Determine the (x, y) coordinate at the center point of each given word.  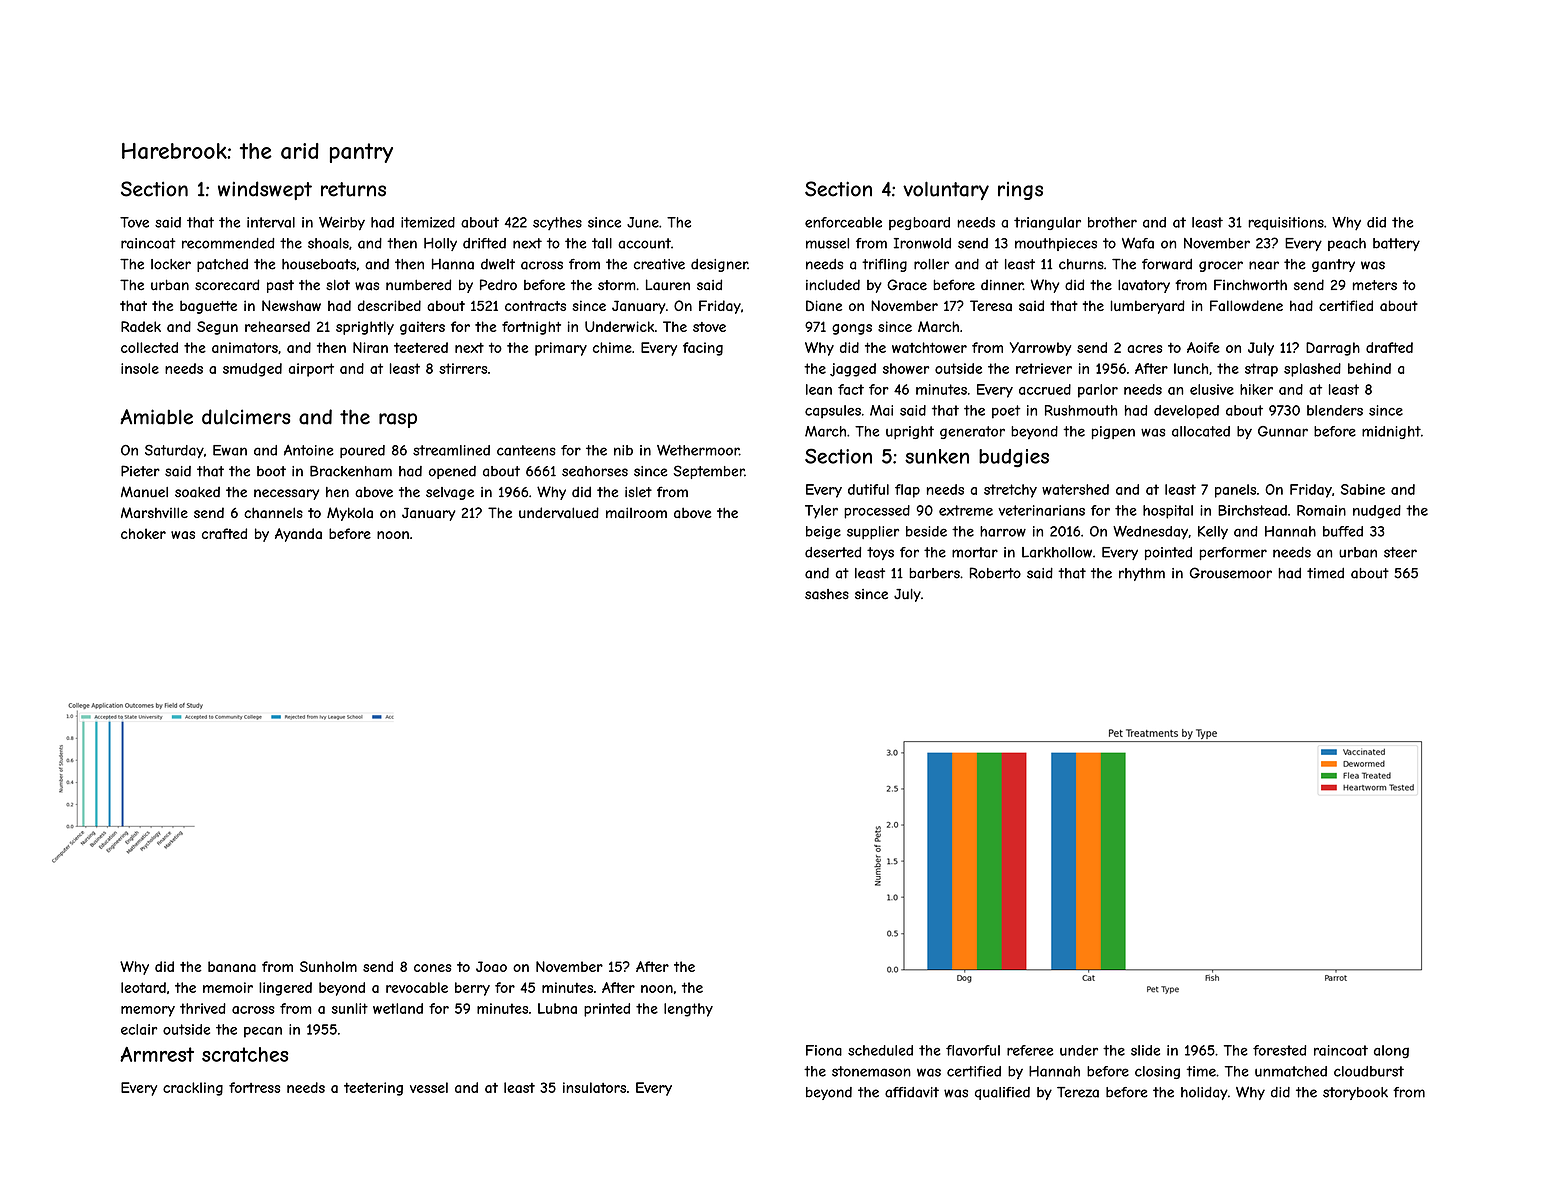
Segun (217, 328)
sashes (827, 594)
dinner (1002, 284)
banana (232, 966)
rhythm (1142, 574)
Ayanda (298, 535)
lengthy (688, 1010)
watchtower (929, 347)
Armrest (157, 1054)
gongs (852, 329)
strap (1261, 370)
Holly (440, 244)
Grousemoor (1231, 573)
